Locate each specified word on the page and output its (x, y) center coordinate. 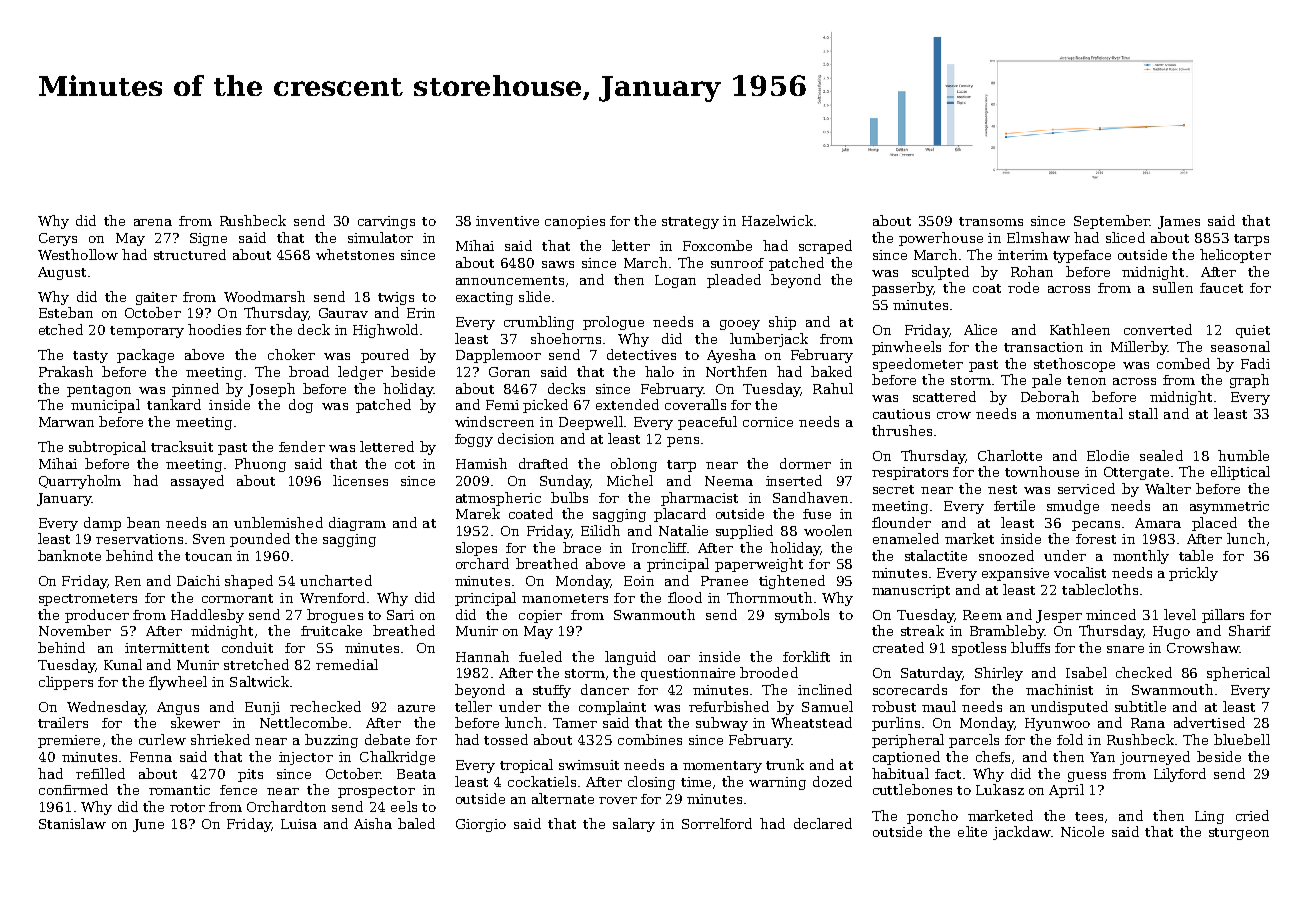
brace (582, 547)
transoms (991, 221)
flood (685, 597)
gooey (740, 325)
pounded (260, 540)
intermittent (167, 648)
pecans (1096, 526)
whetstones (355, 254)
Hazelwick (777, 220)
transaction (1043, 347)
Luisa (299, 824)
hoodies (214, 329)
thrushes (902, 430)
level (1180, 614)
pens (683, 442)
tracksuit (182, 446)
